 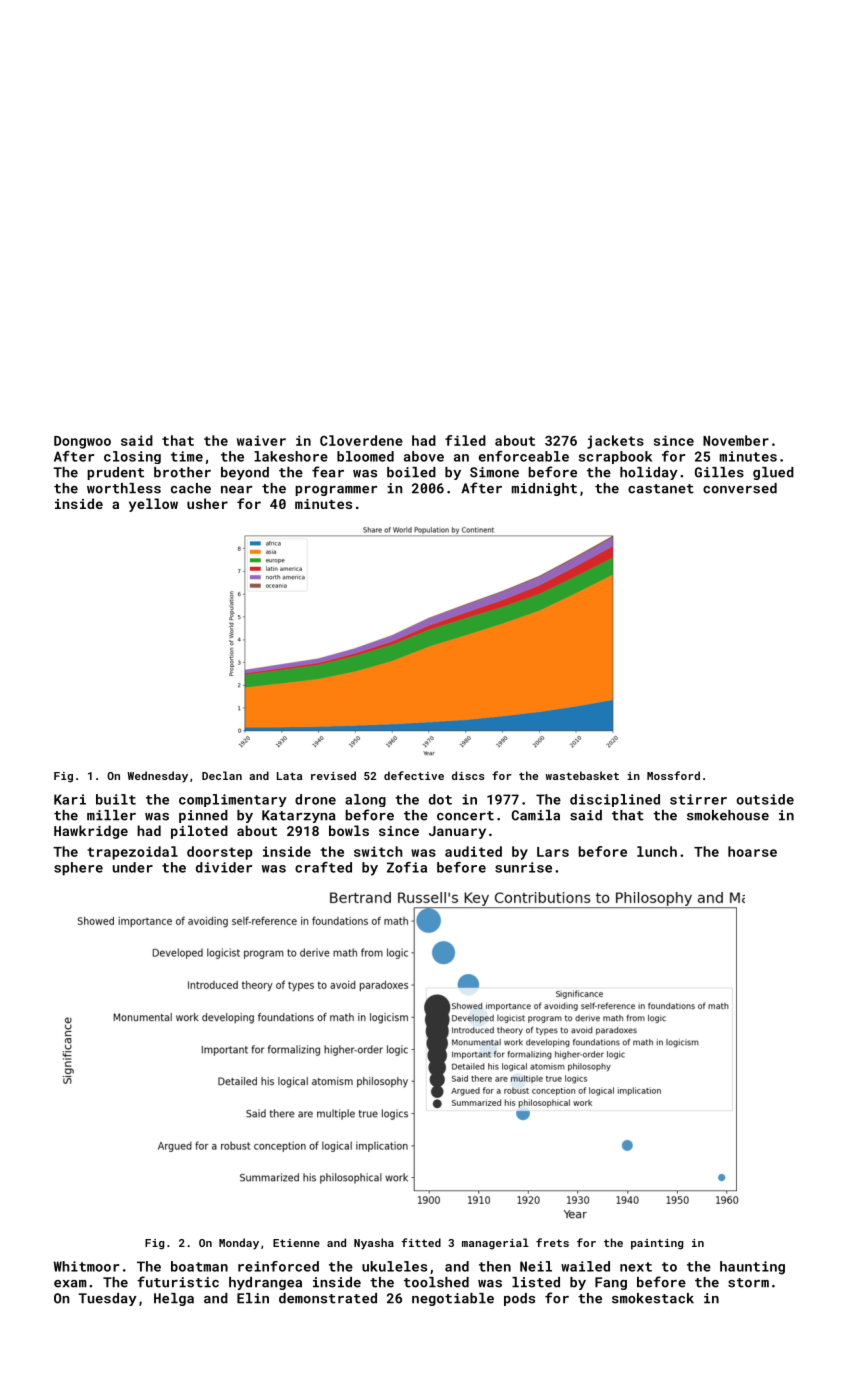 I want to click on crafted, so click(x=323, y=867).
